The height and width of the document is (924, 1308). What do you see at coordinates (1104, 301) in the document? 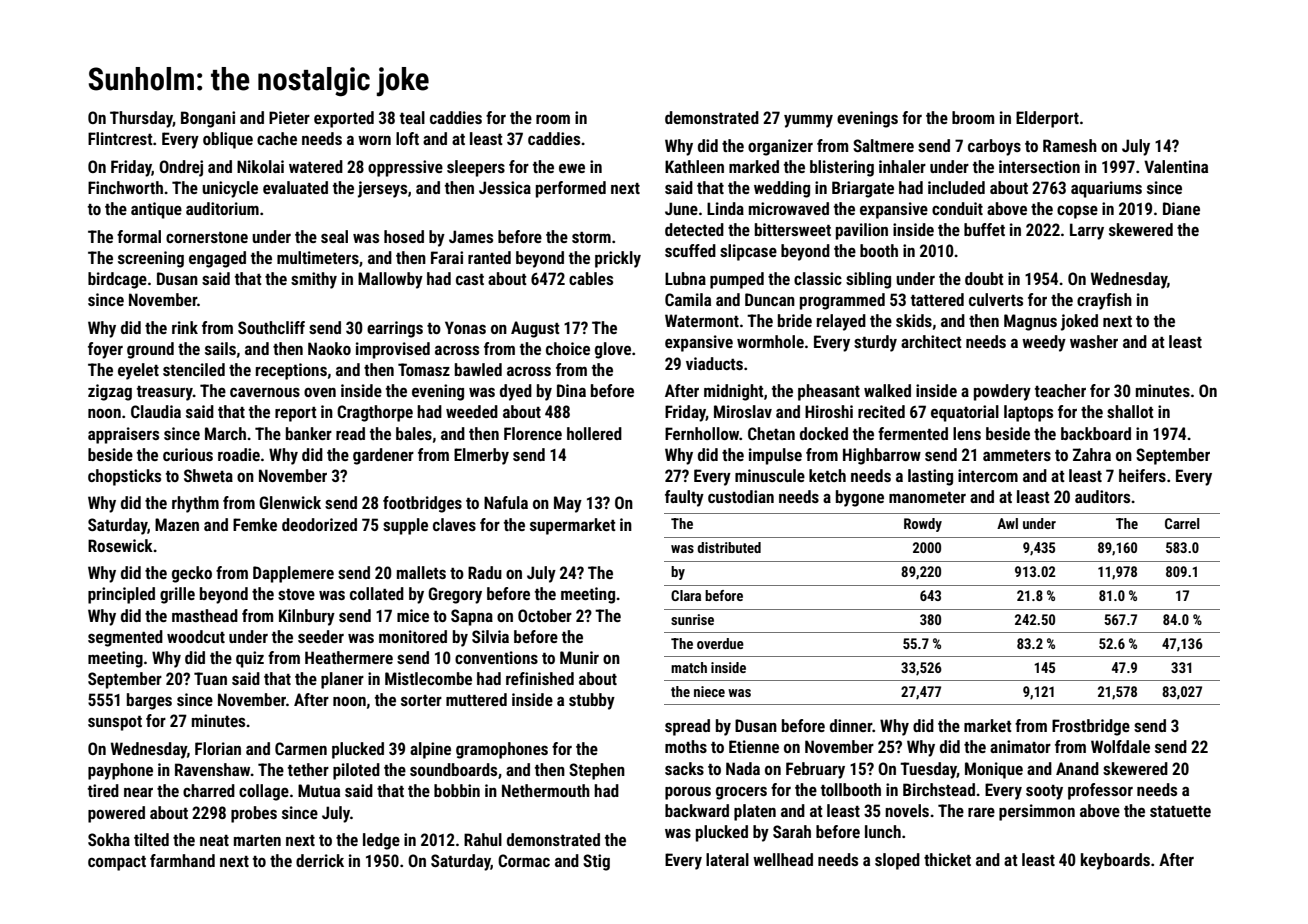
I see `crayfish` at bounding box center [1104, 301].
